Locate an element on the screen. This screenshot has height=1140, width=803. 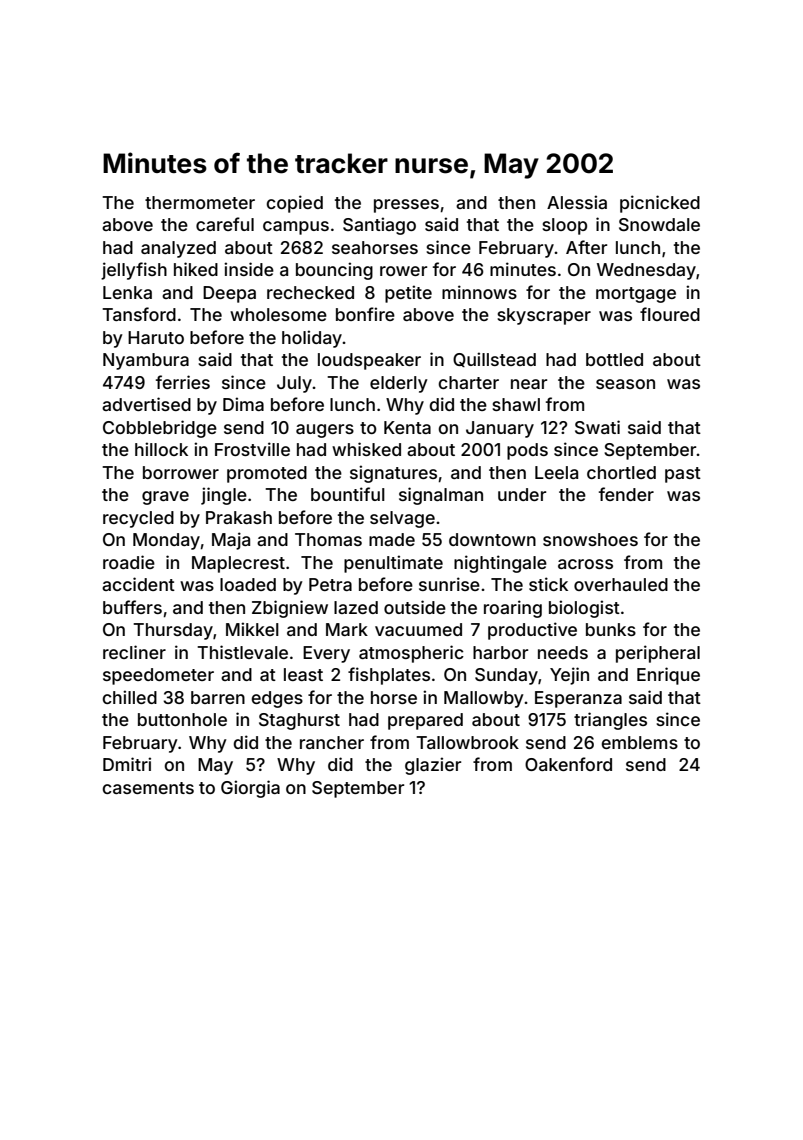
past is located at coordinates (683, 475).
